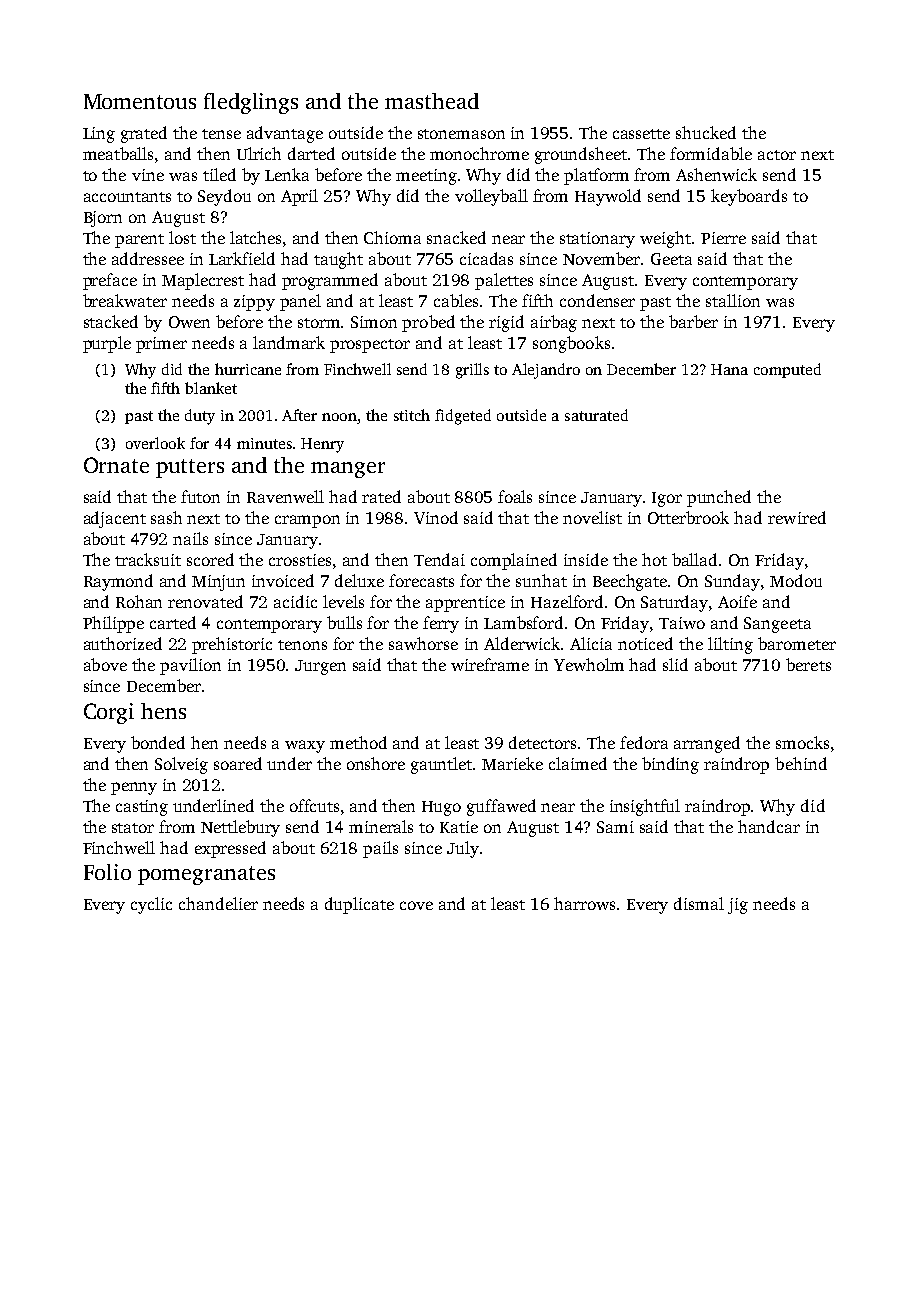 This document has width=924, height=1308. What do you see at coordinates (732, 582) in the document?
I see `Sunday` at bounding box center [732, 582].
